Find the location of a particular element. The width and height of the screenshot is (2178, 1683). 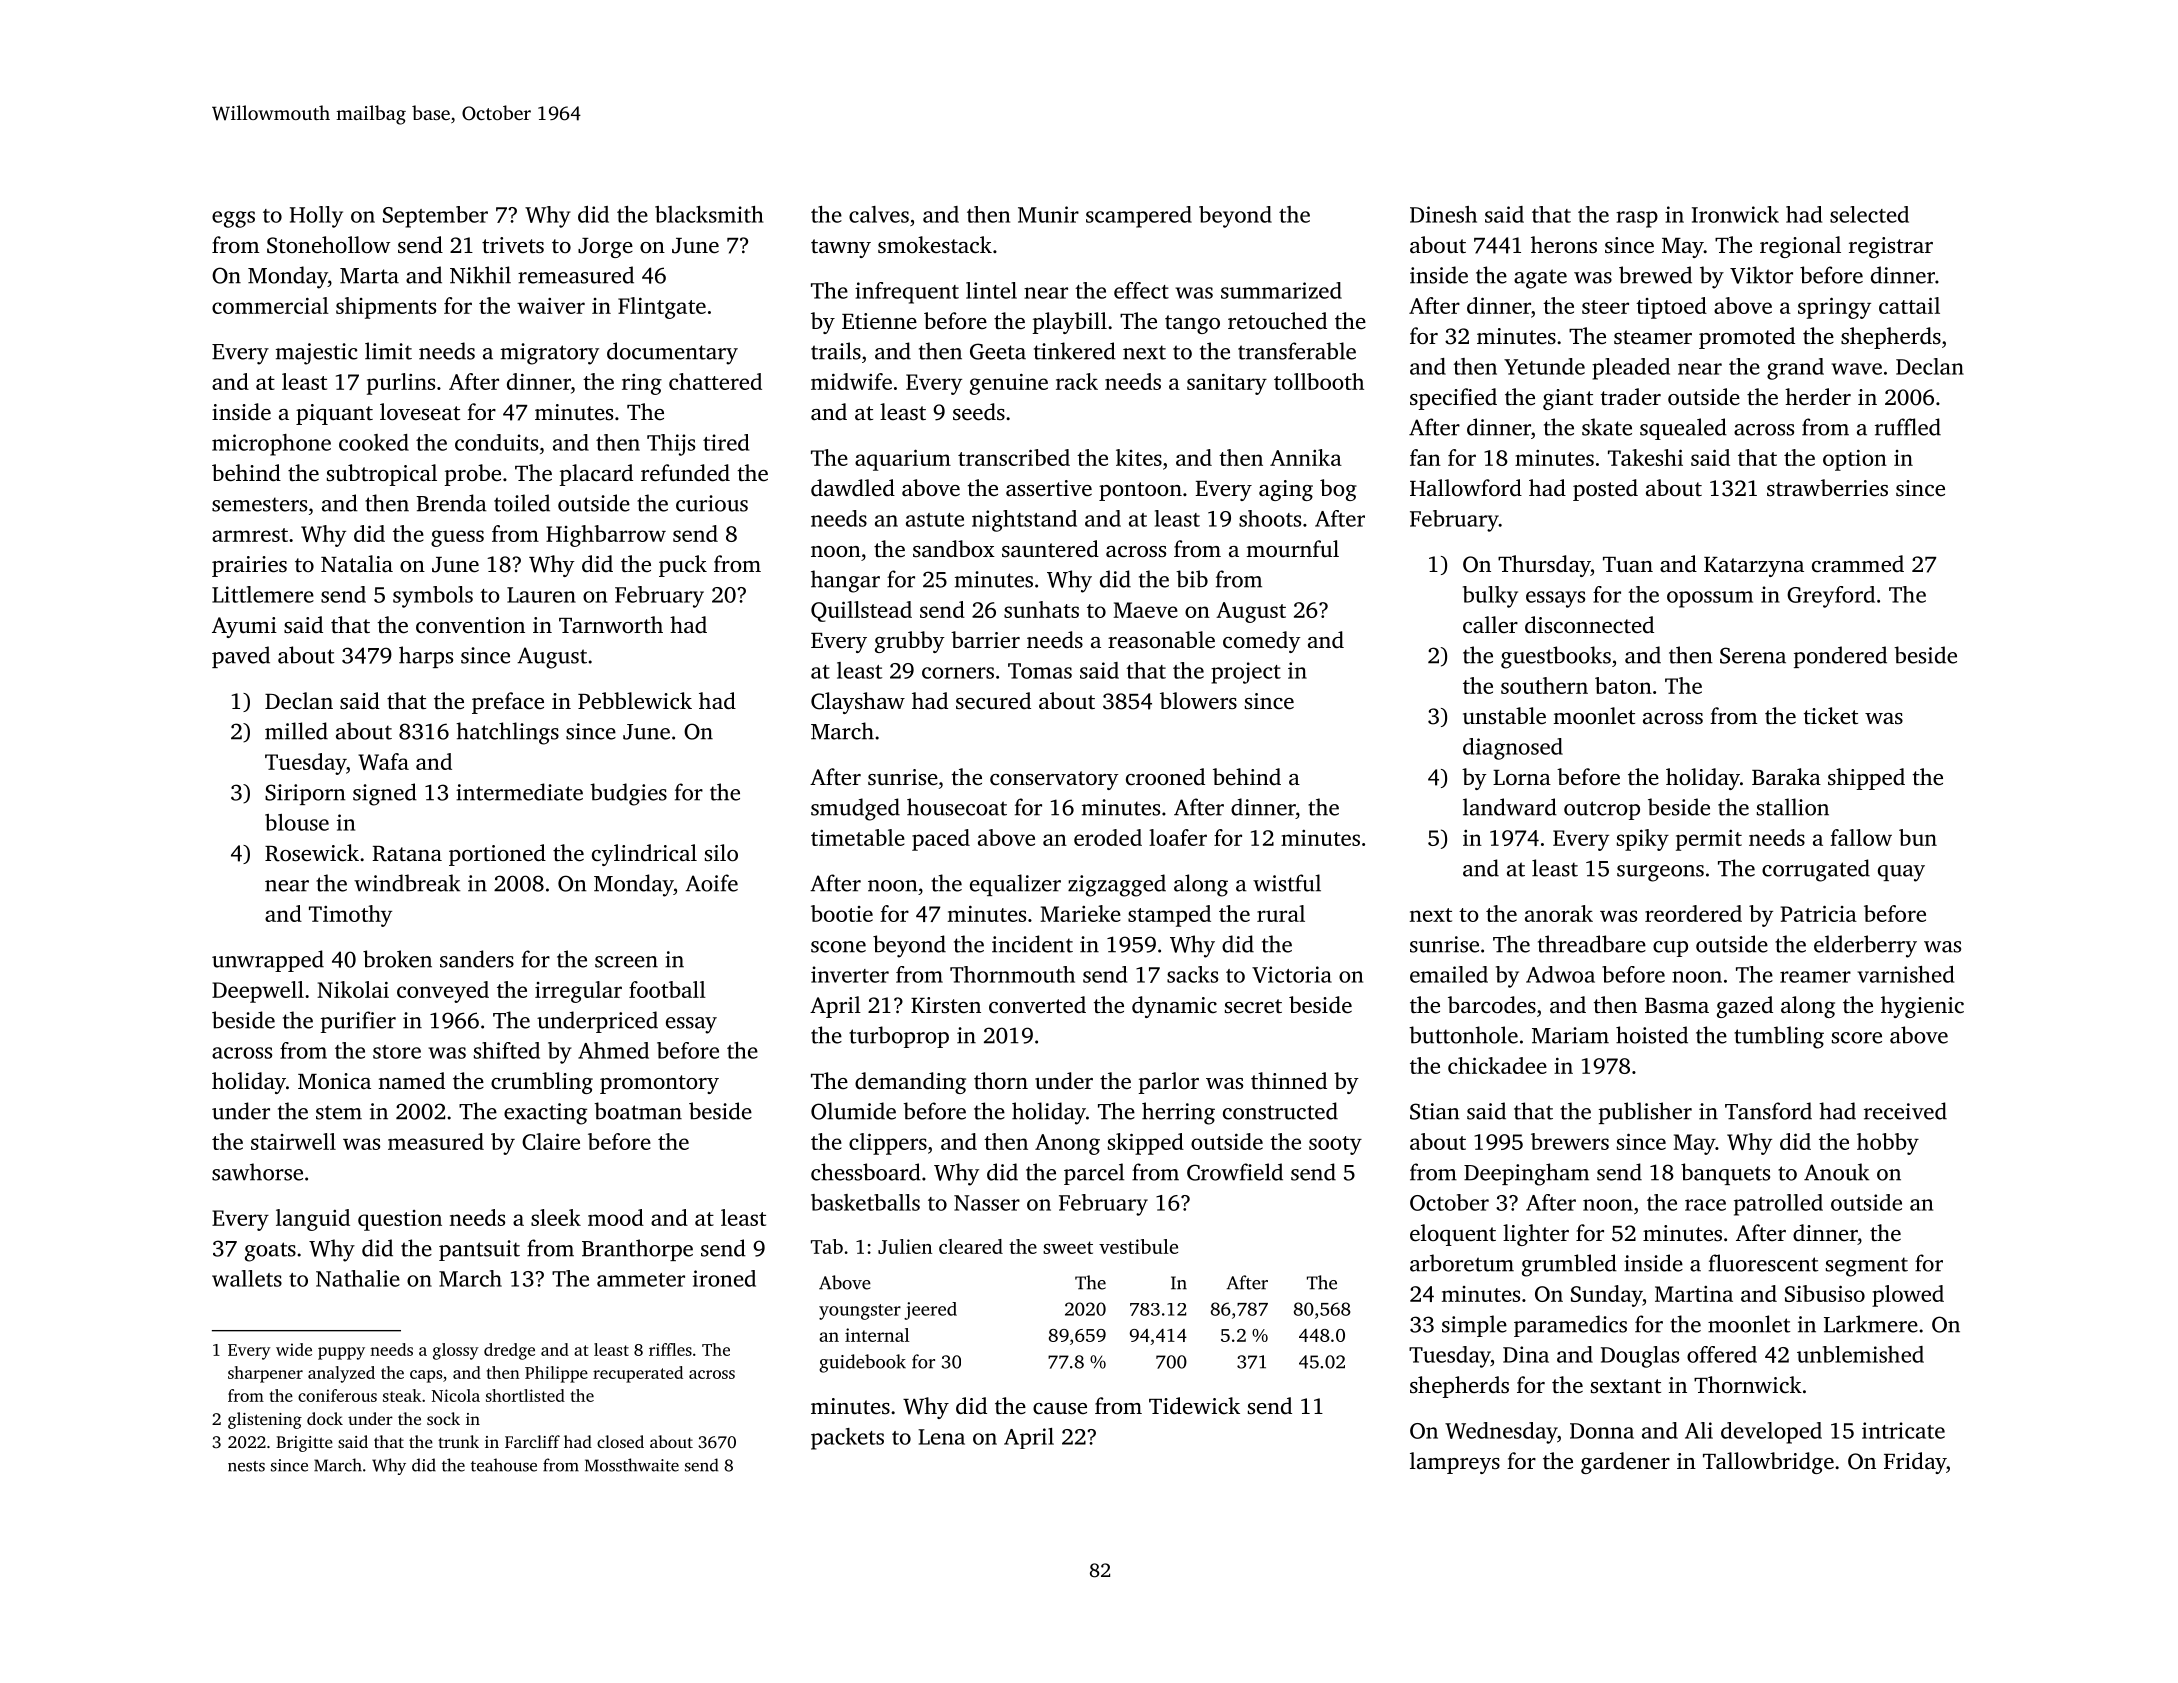

blacksmith is located at coordinates (709, 214).
